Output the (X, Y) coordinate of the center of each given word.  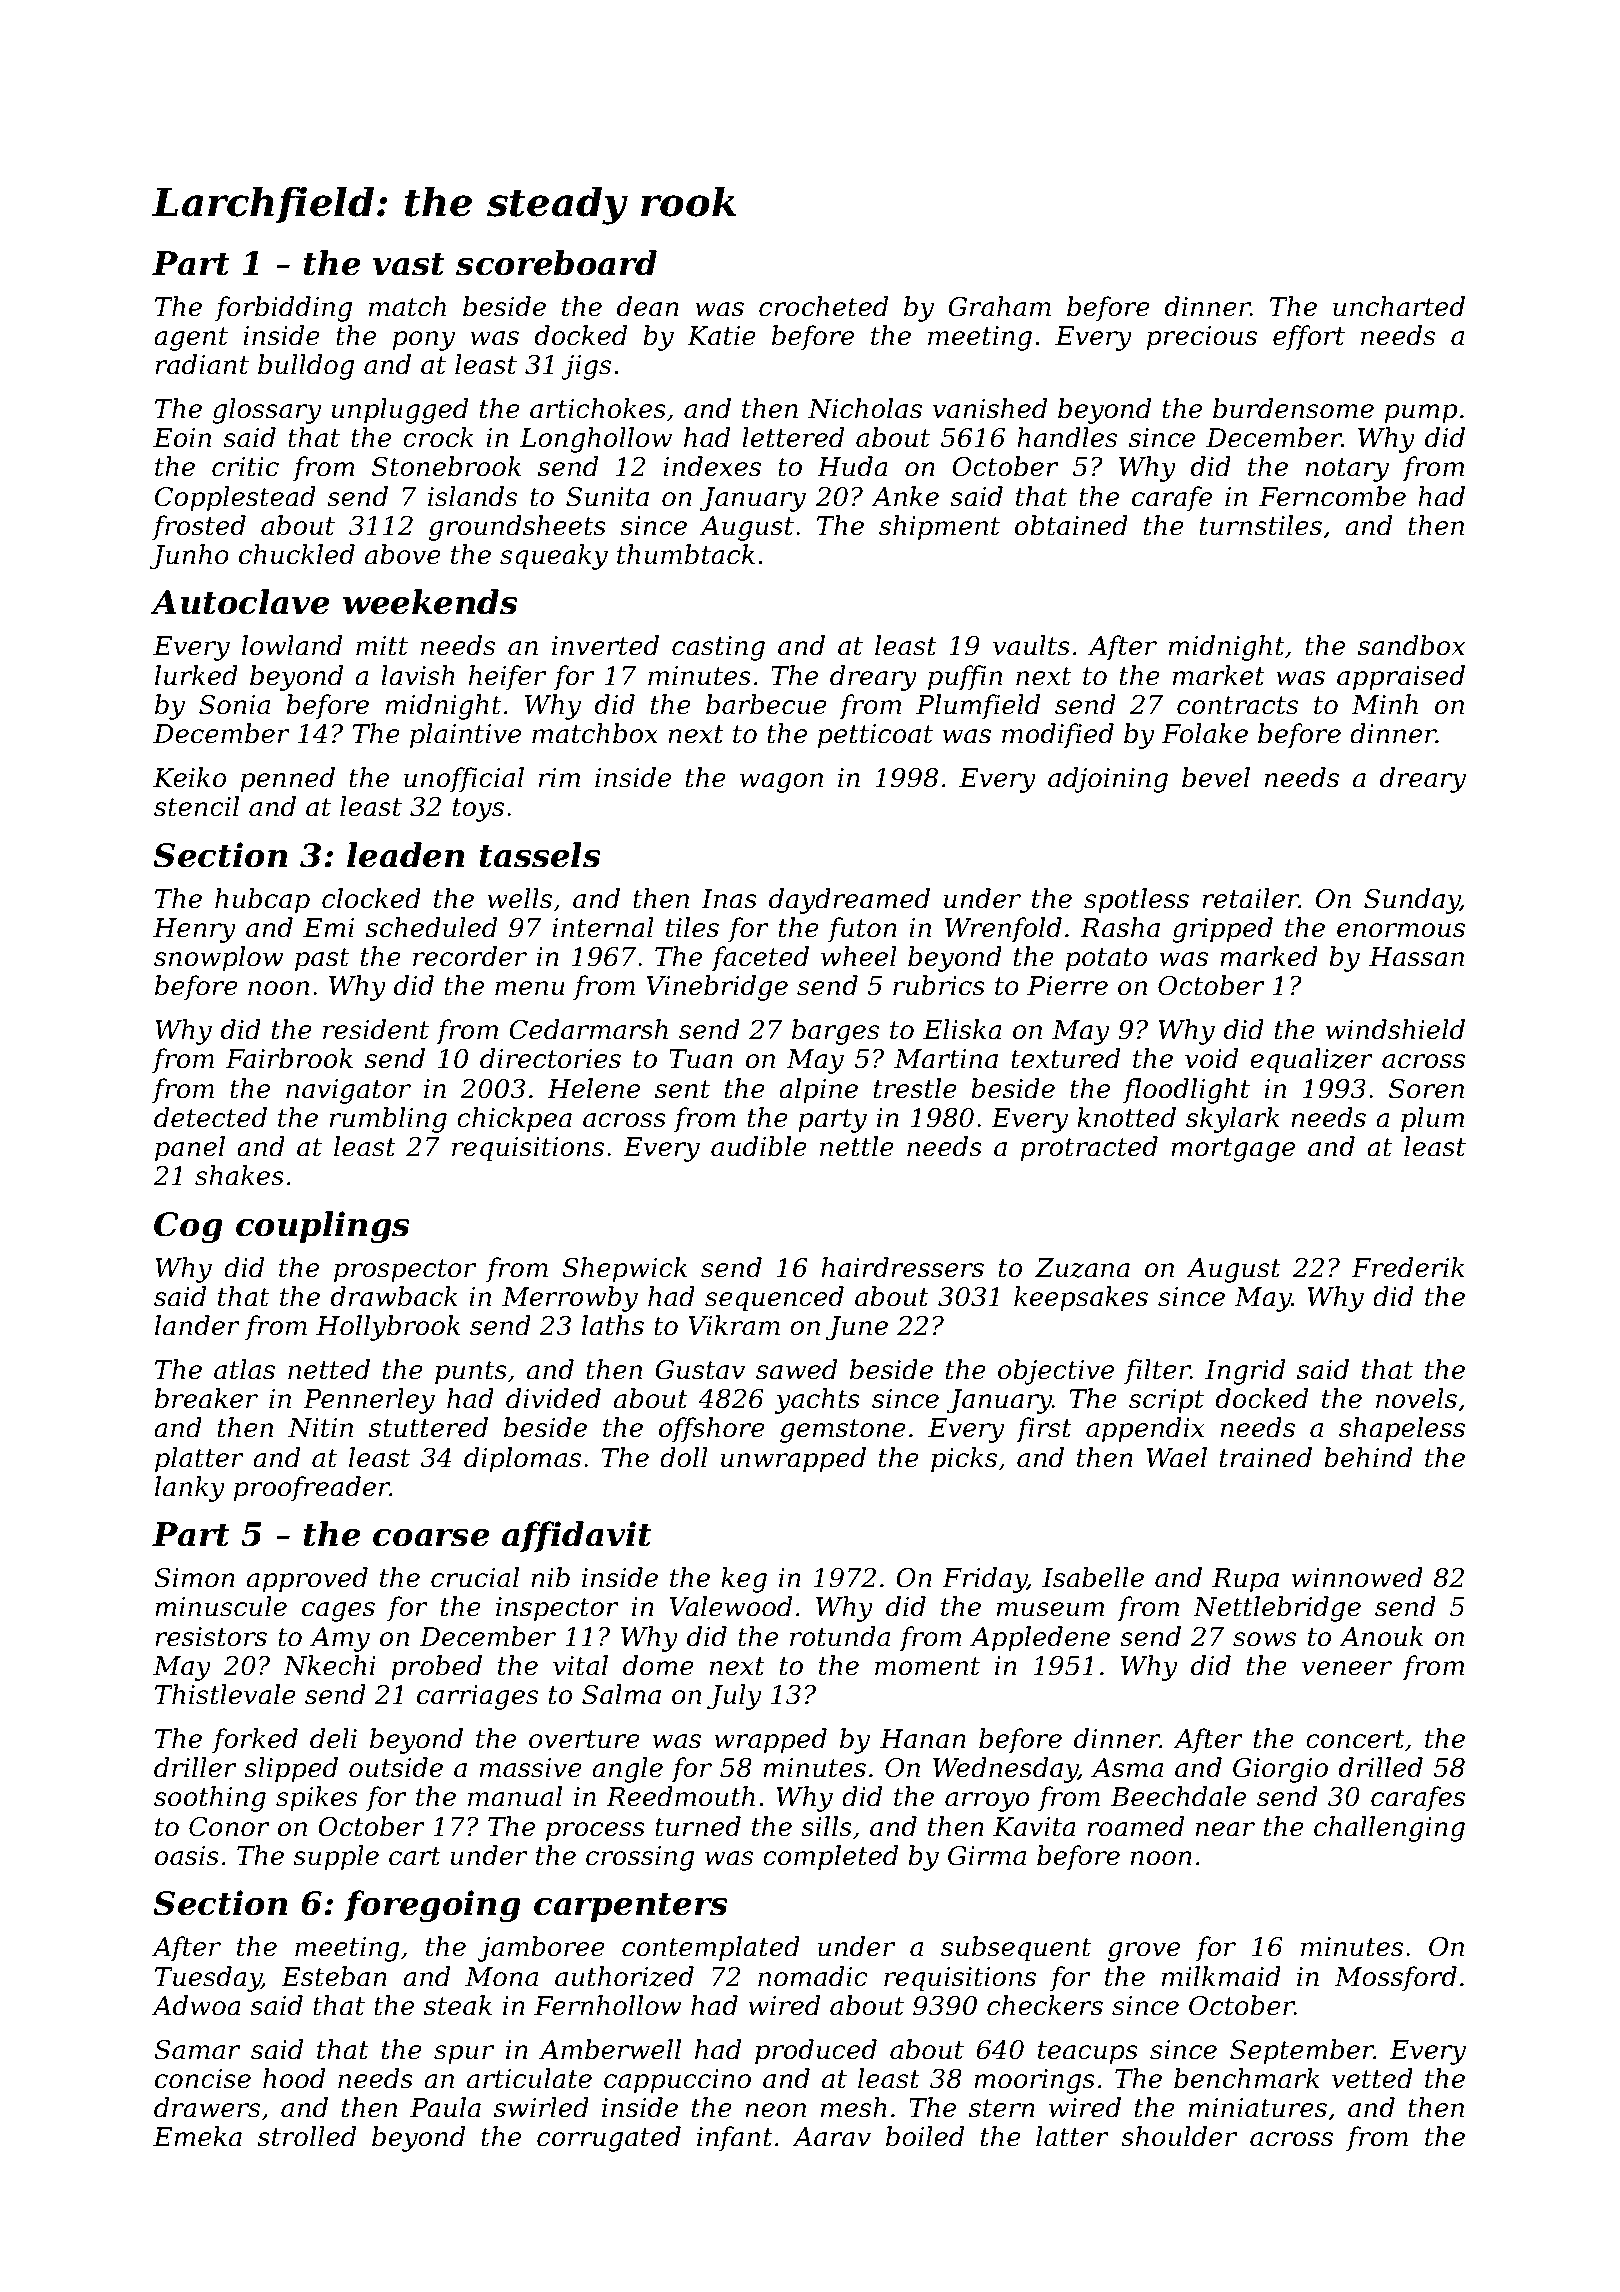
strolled (306, 2136)
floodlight (1186, 1091)
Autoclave (239, 602)
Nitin (320, 1428)
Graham (999, 306)
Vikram (734, 1325)
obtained (1071, 525)
